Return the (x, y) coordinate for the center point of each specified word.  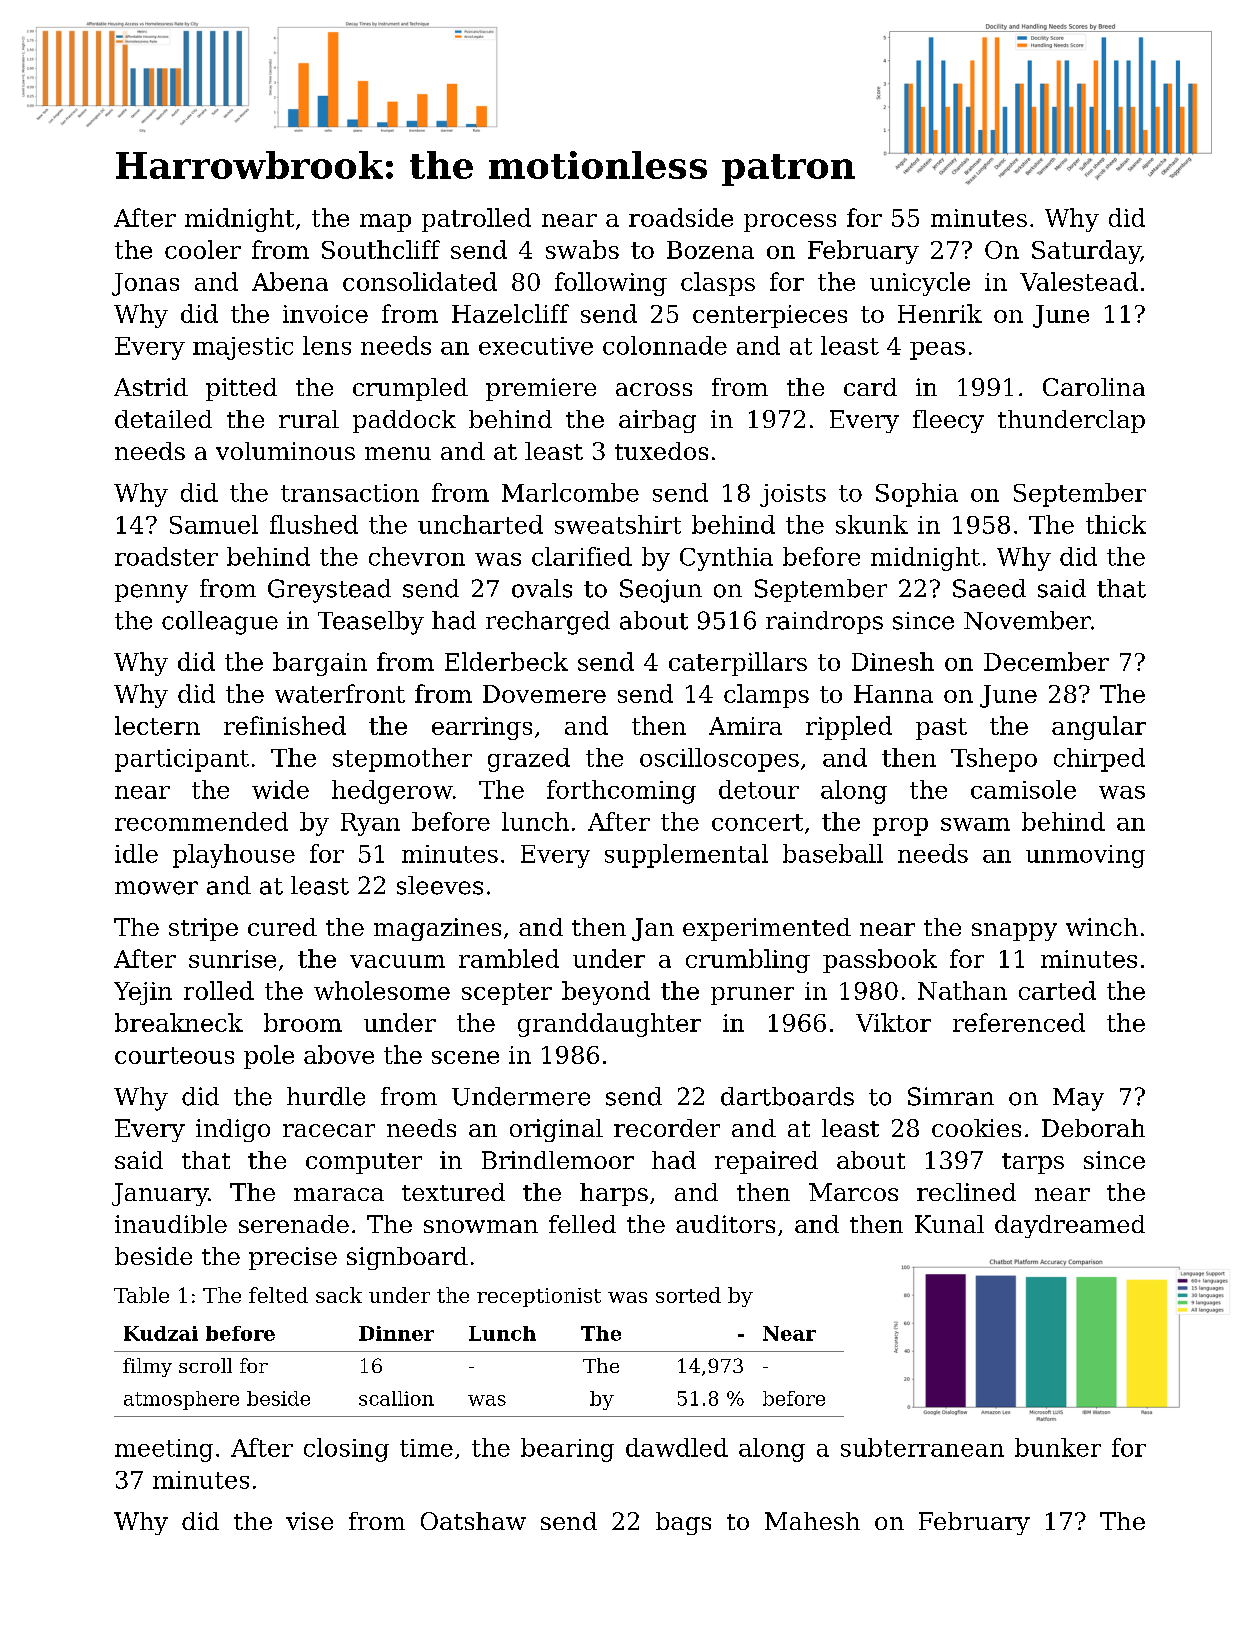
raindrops (824, 622)
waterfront (340, 693)
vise (309, 1521)
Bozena (710, 250)
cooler (203, 249)
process (790, 223)
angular (1099, 728)
